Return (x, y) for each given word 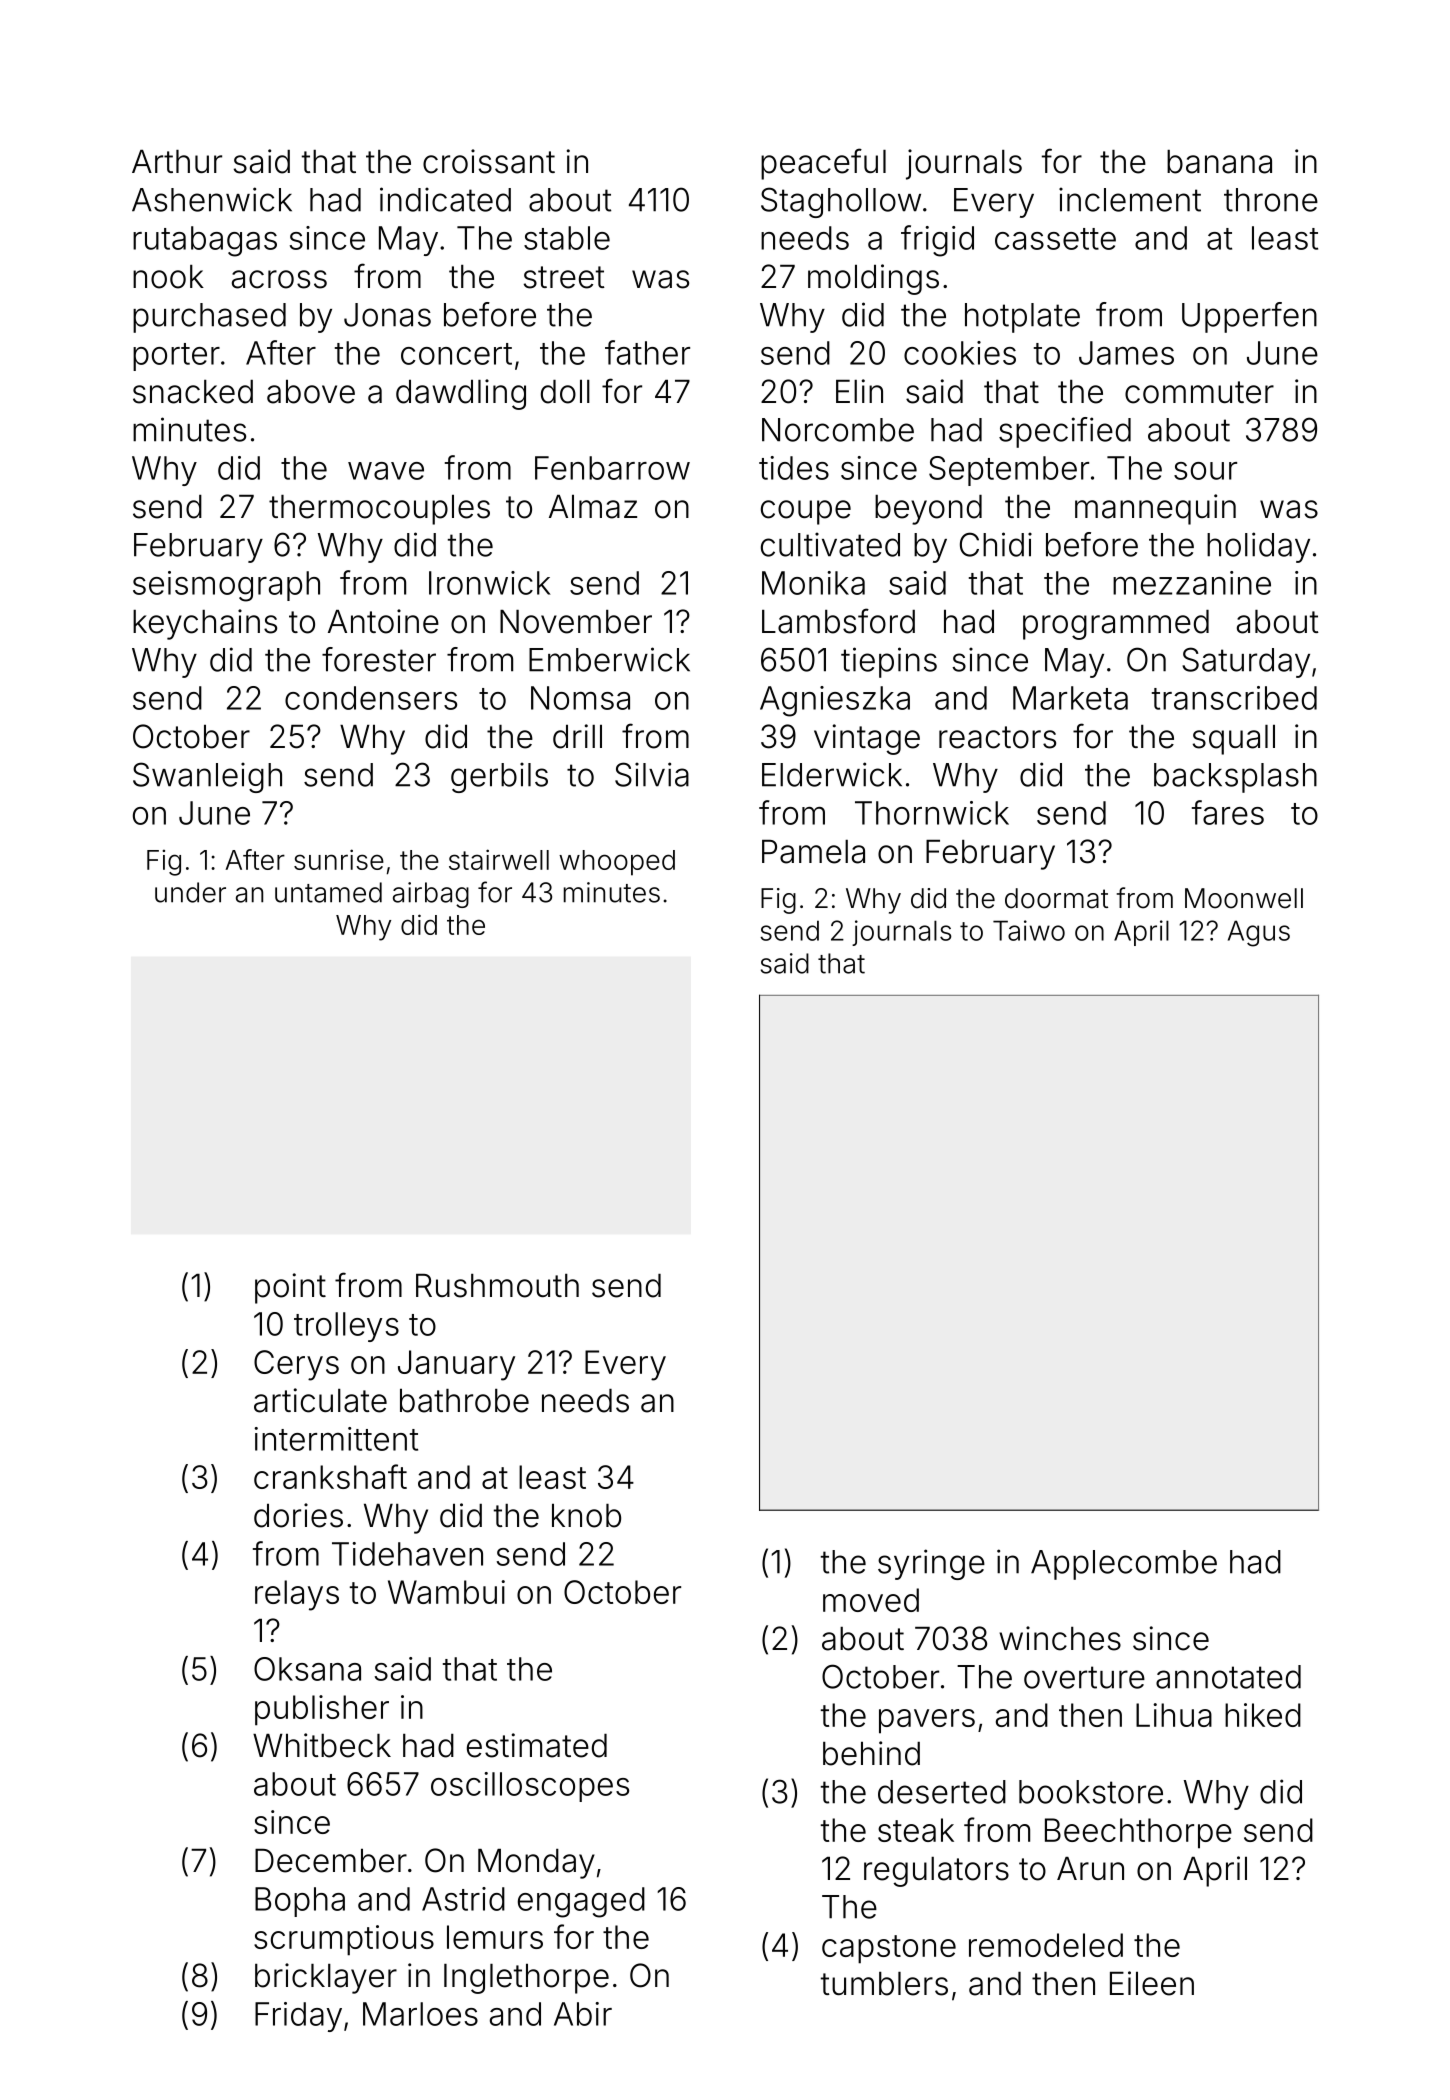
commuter (1199, 392)
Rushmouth (497, 1286)
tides (794, 468)
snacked (193, 392)
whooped (617, 863)
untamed (328, 892)
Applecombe (1124, 1565)
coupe (806, 512)
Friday (298, 2017)
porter (176, 357)
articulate (320, 1400)
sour (1205, 471)
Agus (1259, 933)
